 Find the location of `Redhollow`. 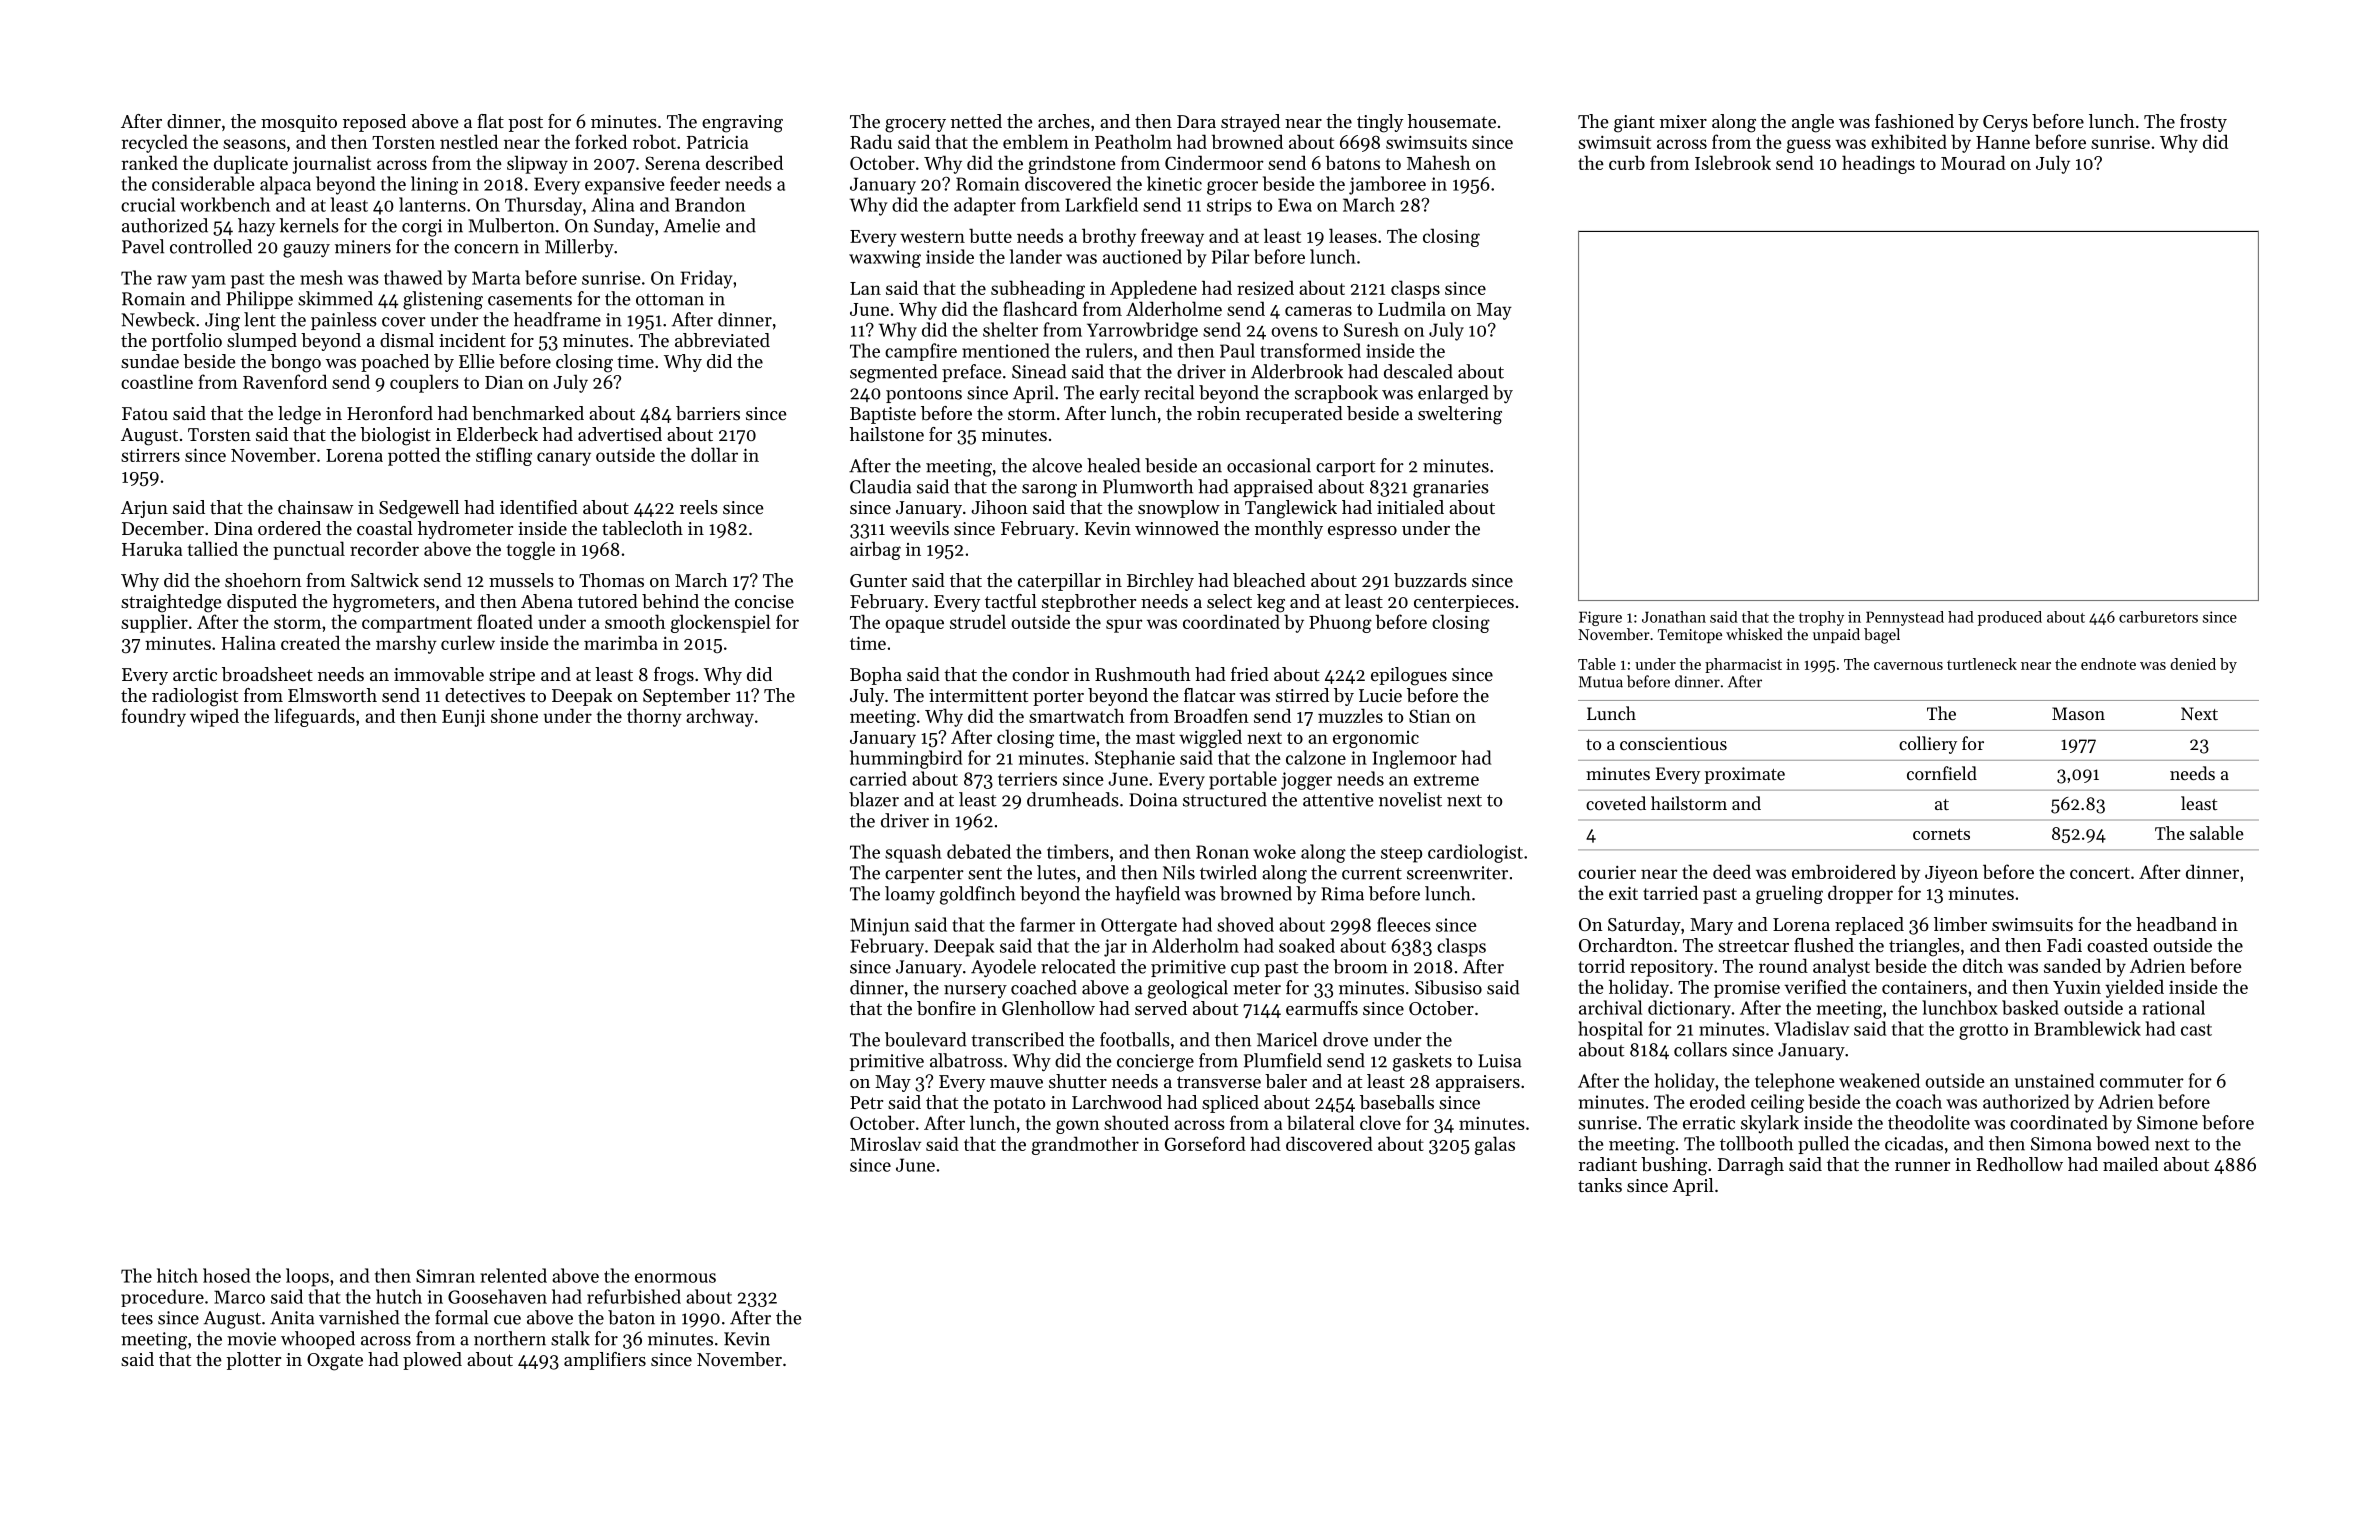

Redhollow is located at coordinates (2020, 1164).
